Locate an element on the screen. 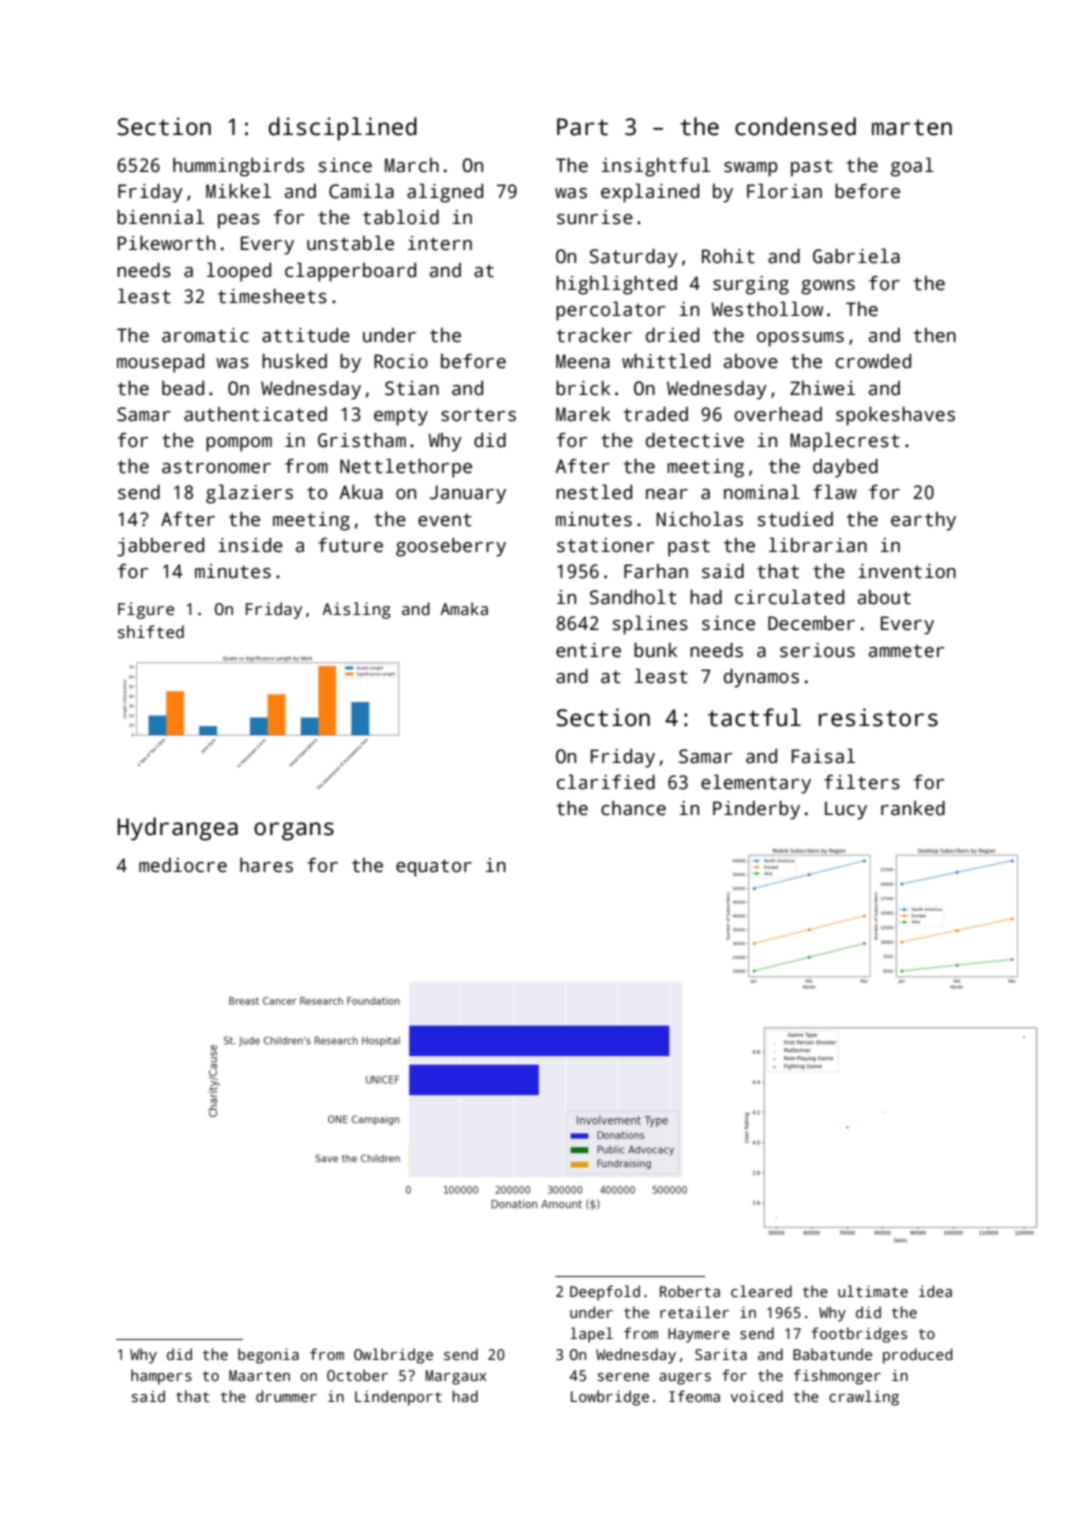 The height and width of the screenshot is (1527, 1080). crawling is located at coordinates (864, 1398).
